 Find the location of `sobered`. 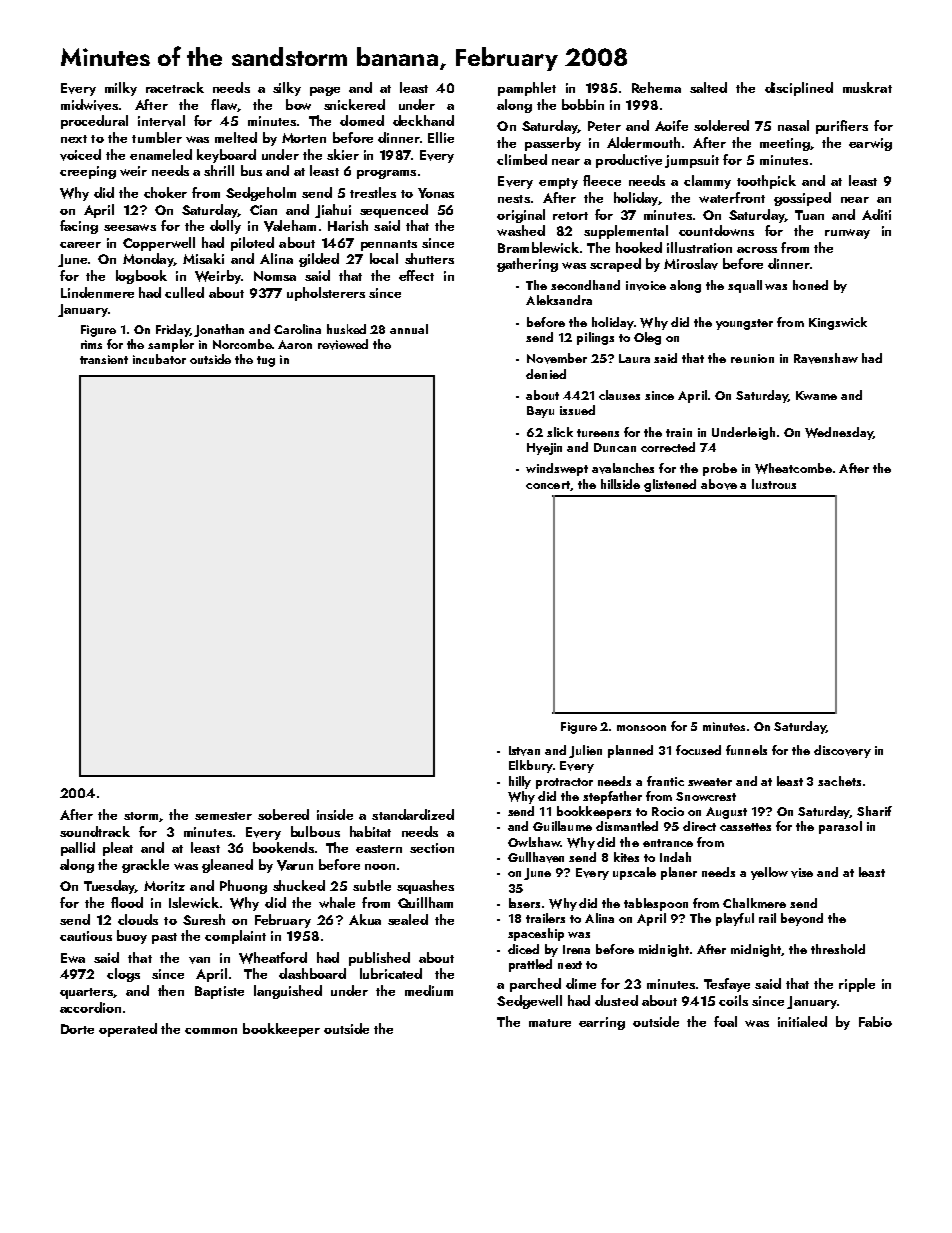

sobered is located at coordinates (283, 814).
